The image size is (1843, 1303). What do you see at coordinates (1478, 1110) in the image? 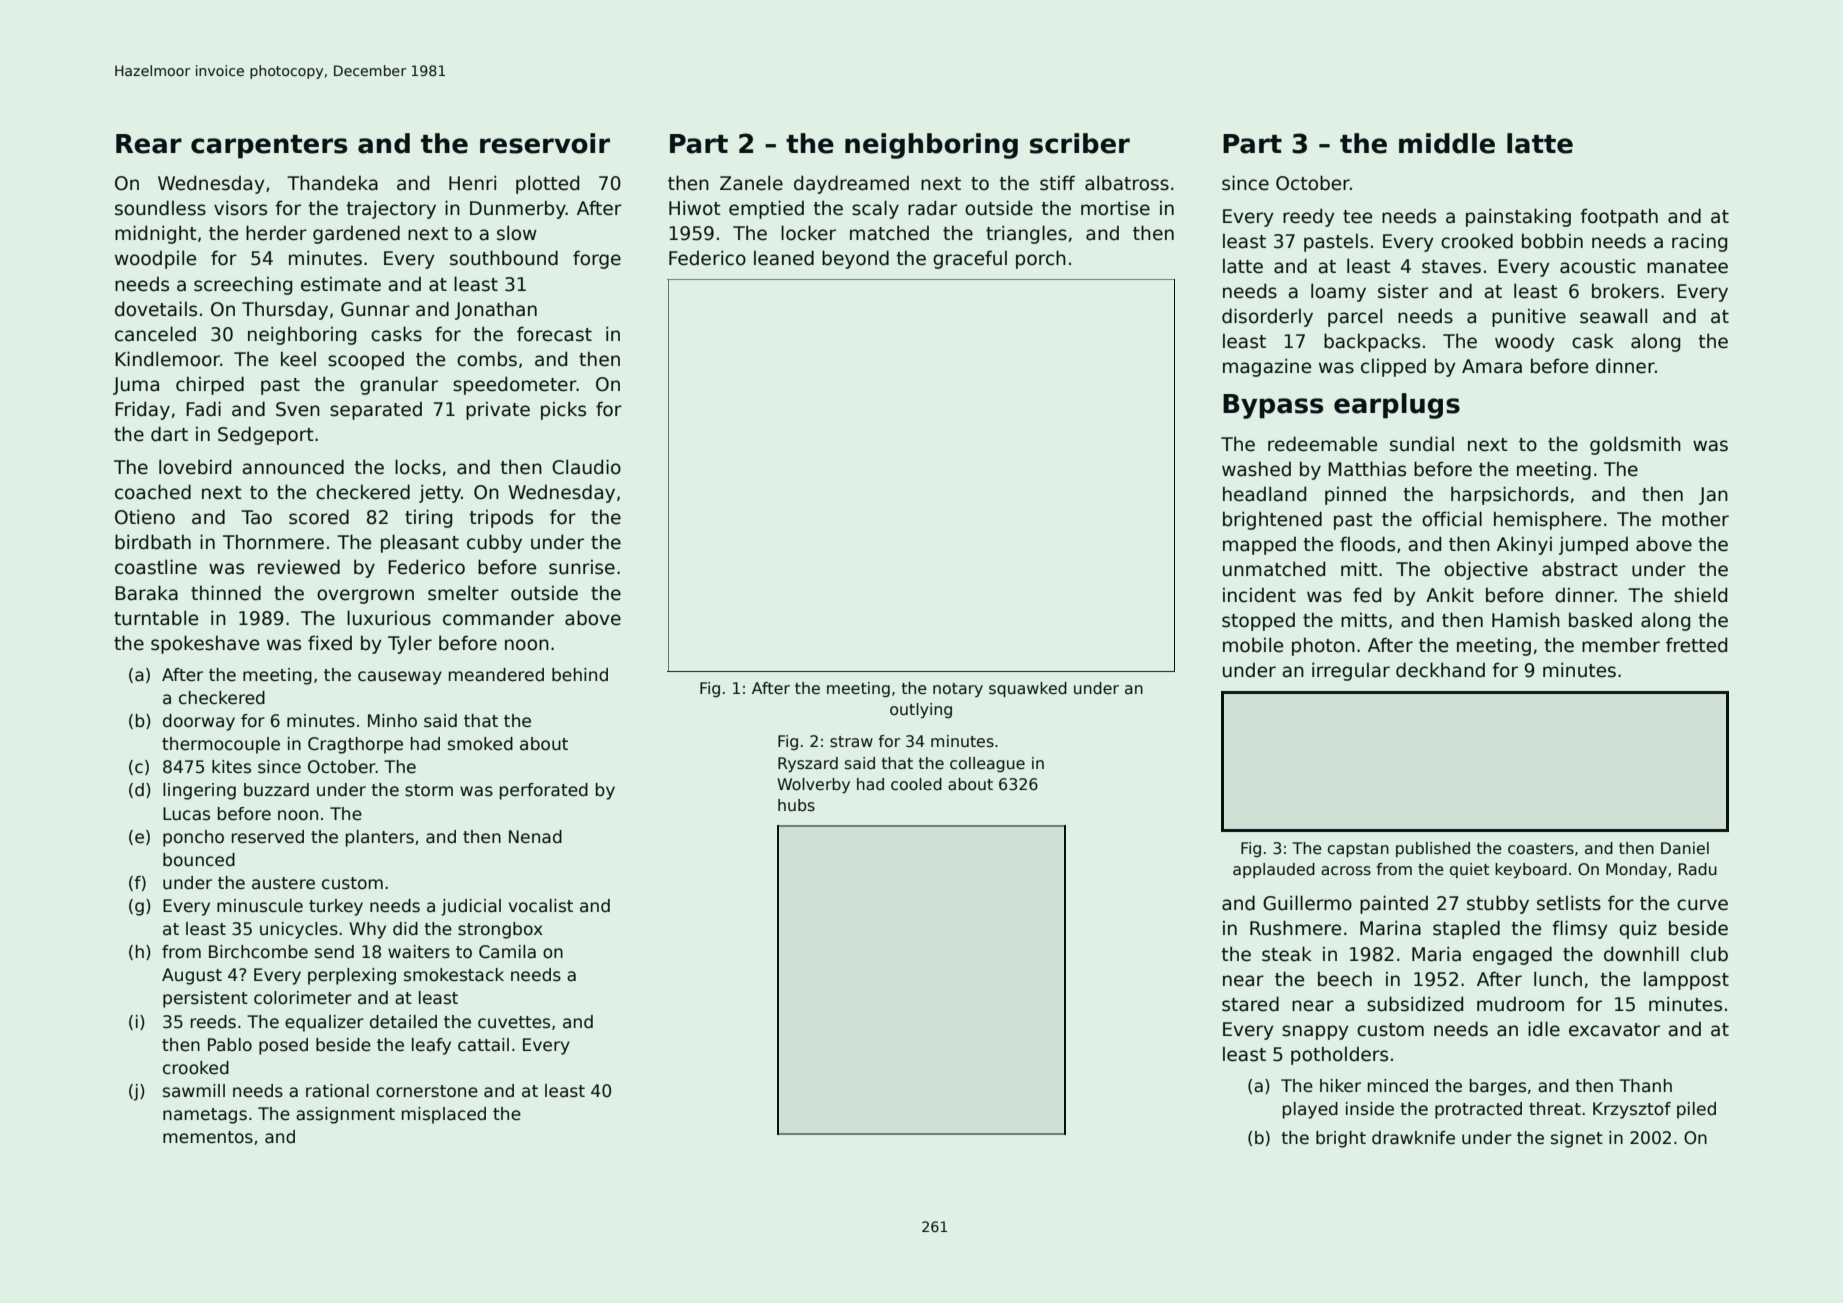
I see `protracted` at bounding box center [1478, 1110].
